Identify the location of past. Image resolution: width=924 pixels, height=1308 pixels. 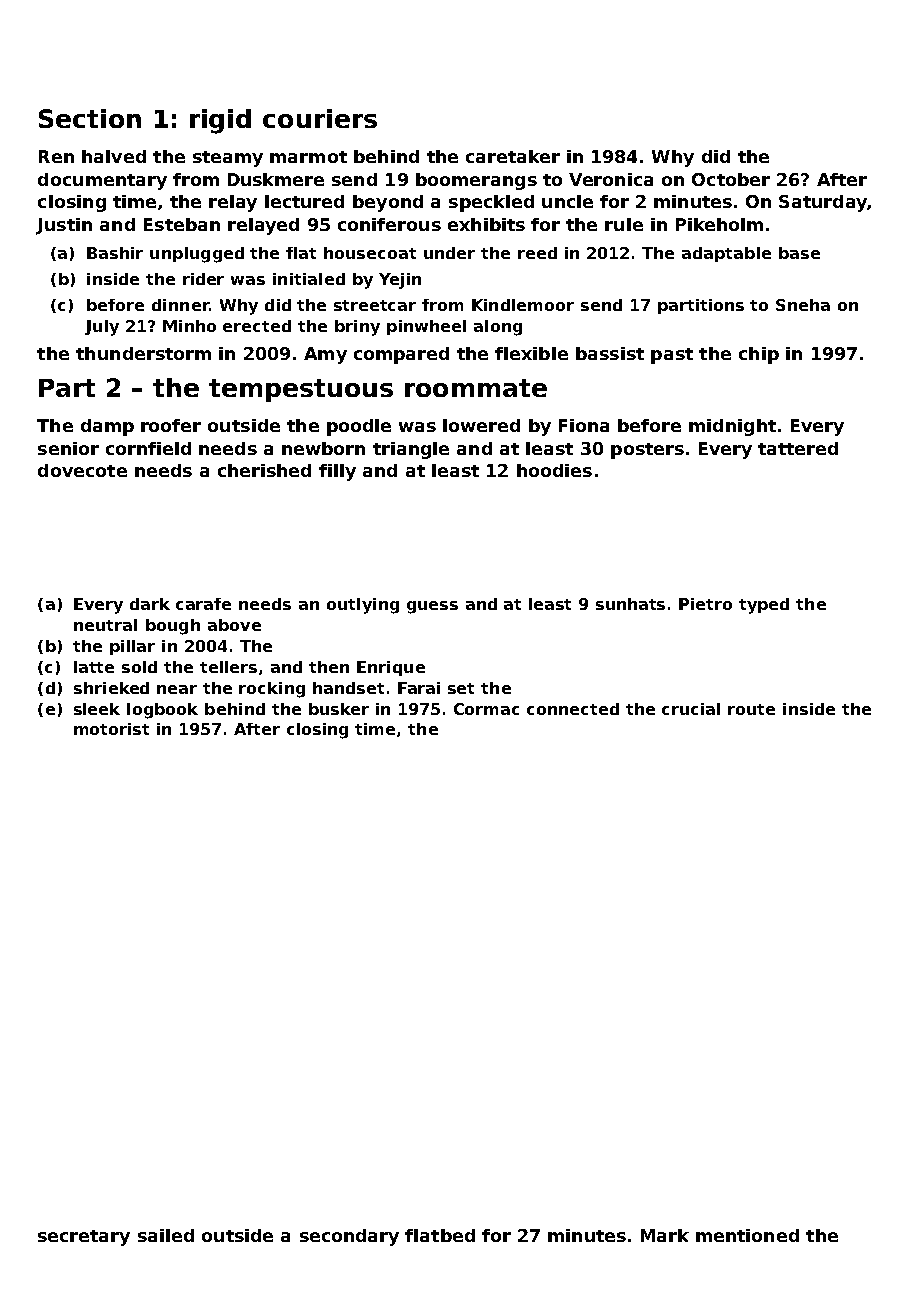
(672, 356).
